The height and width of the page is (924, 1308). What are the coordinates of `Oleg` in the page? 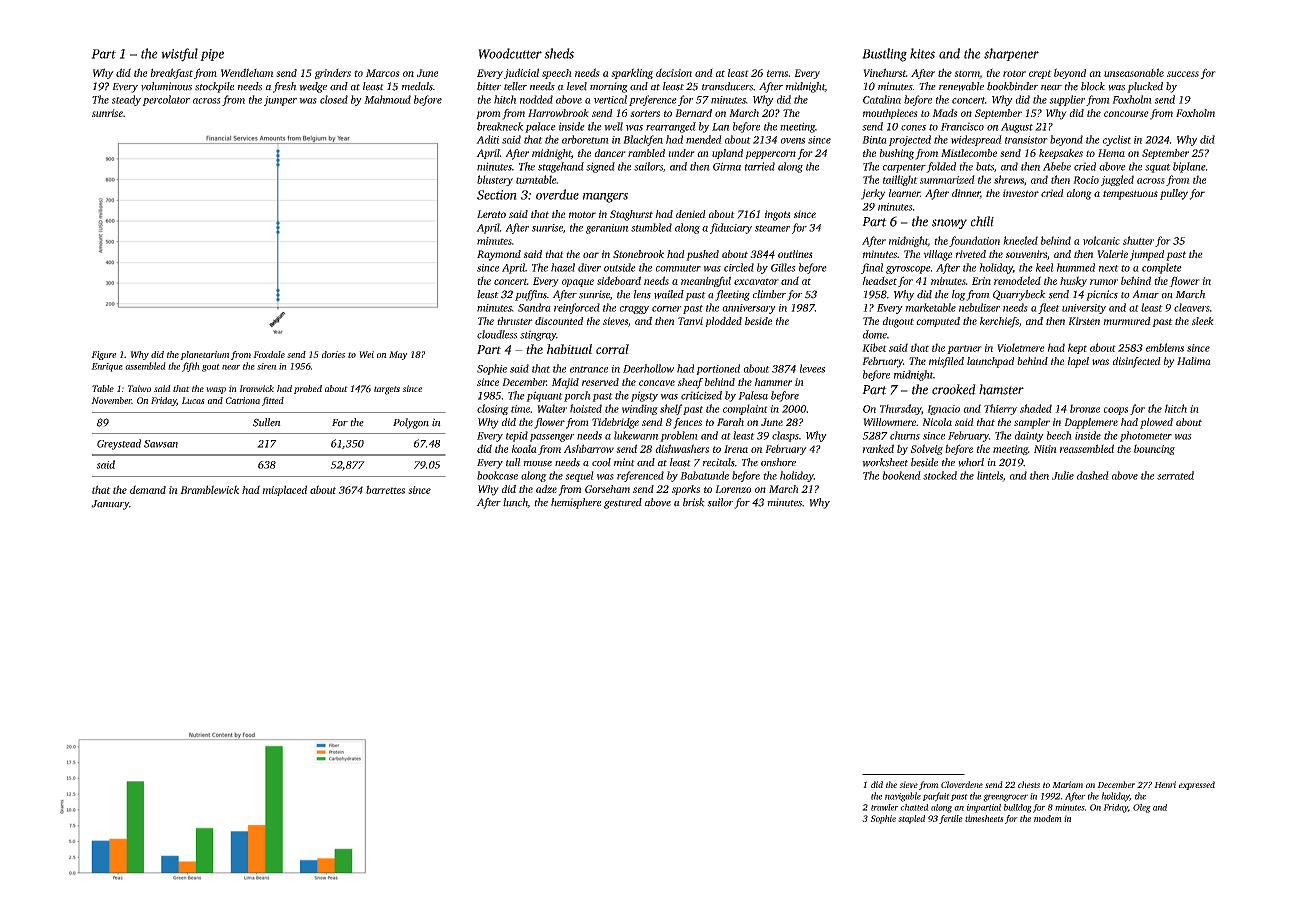 It's located at (1142, 808).
